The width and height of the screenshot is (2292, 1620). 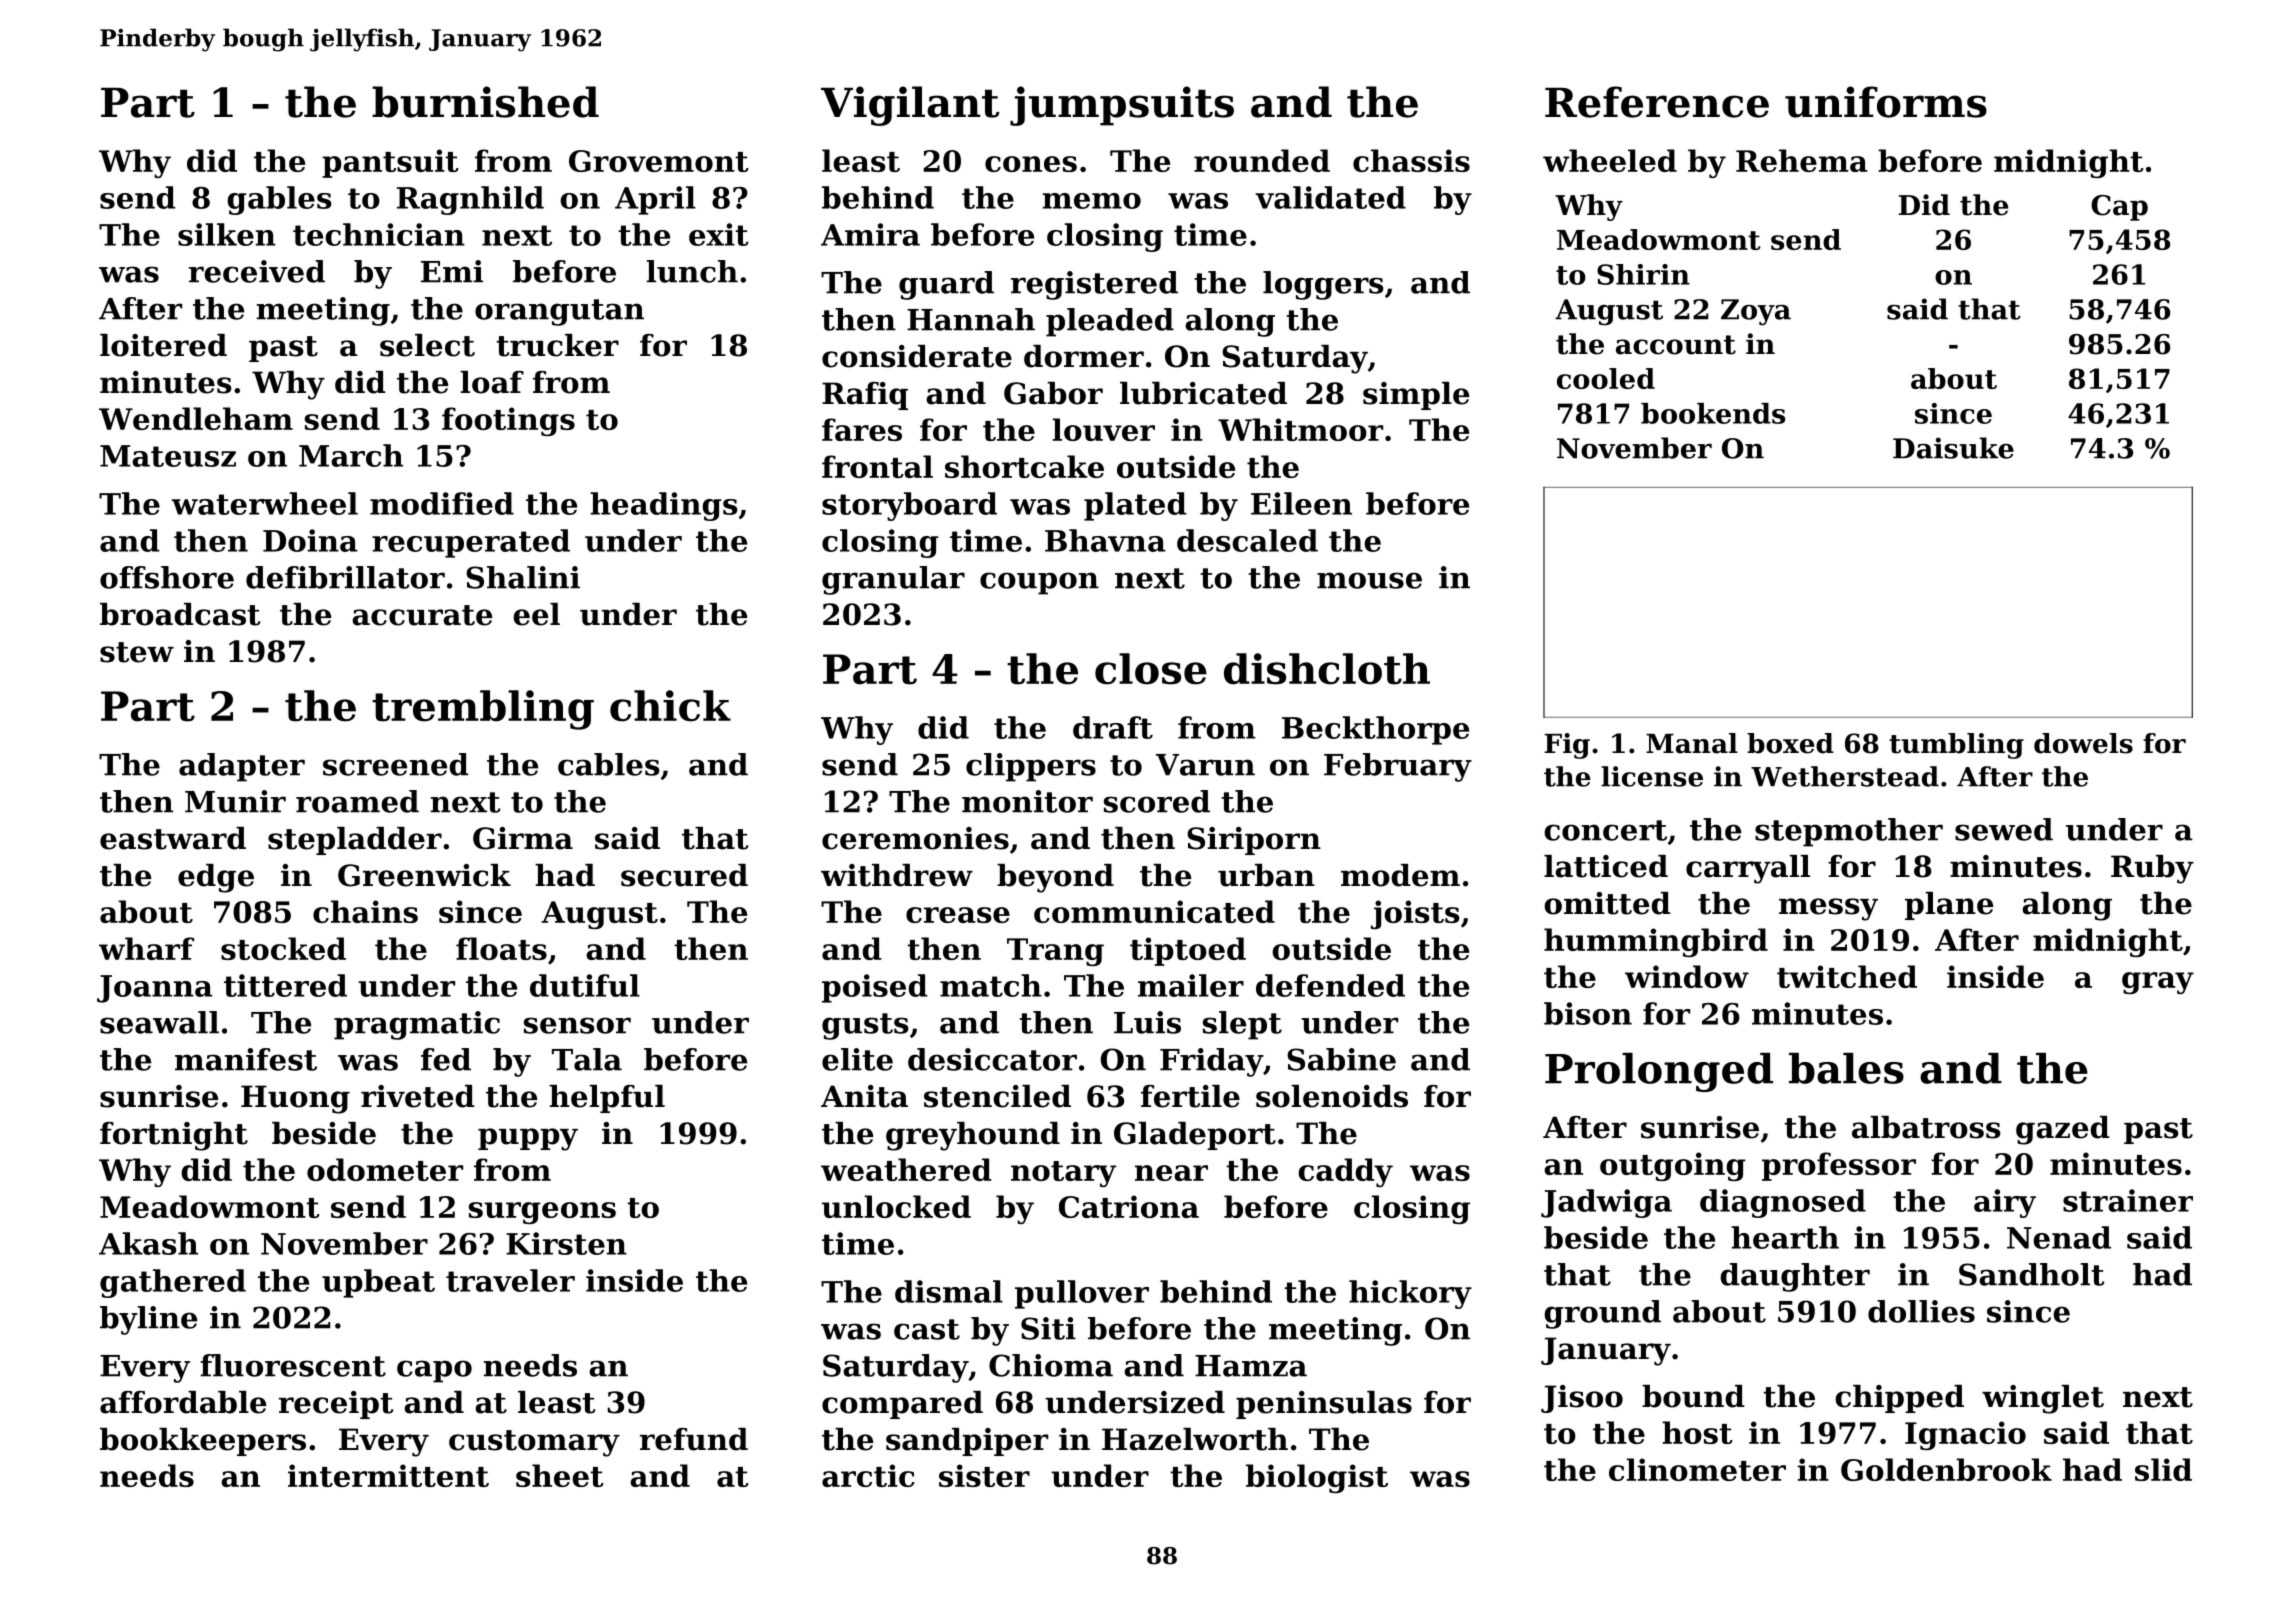 What do you see at coordinates (1886, 102) in the screenshot?
I see `uniforms` at bounding box center [1886, 102].
